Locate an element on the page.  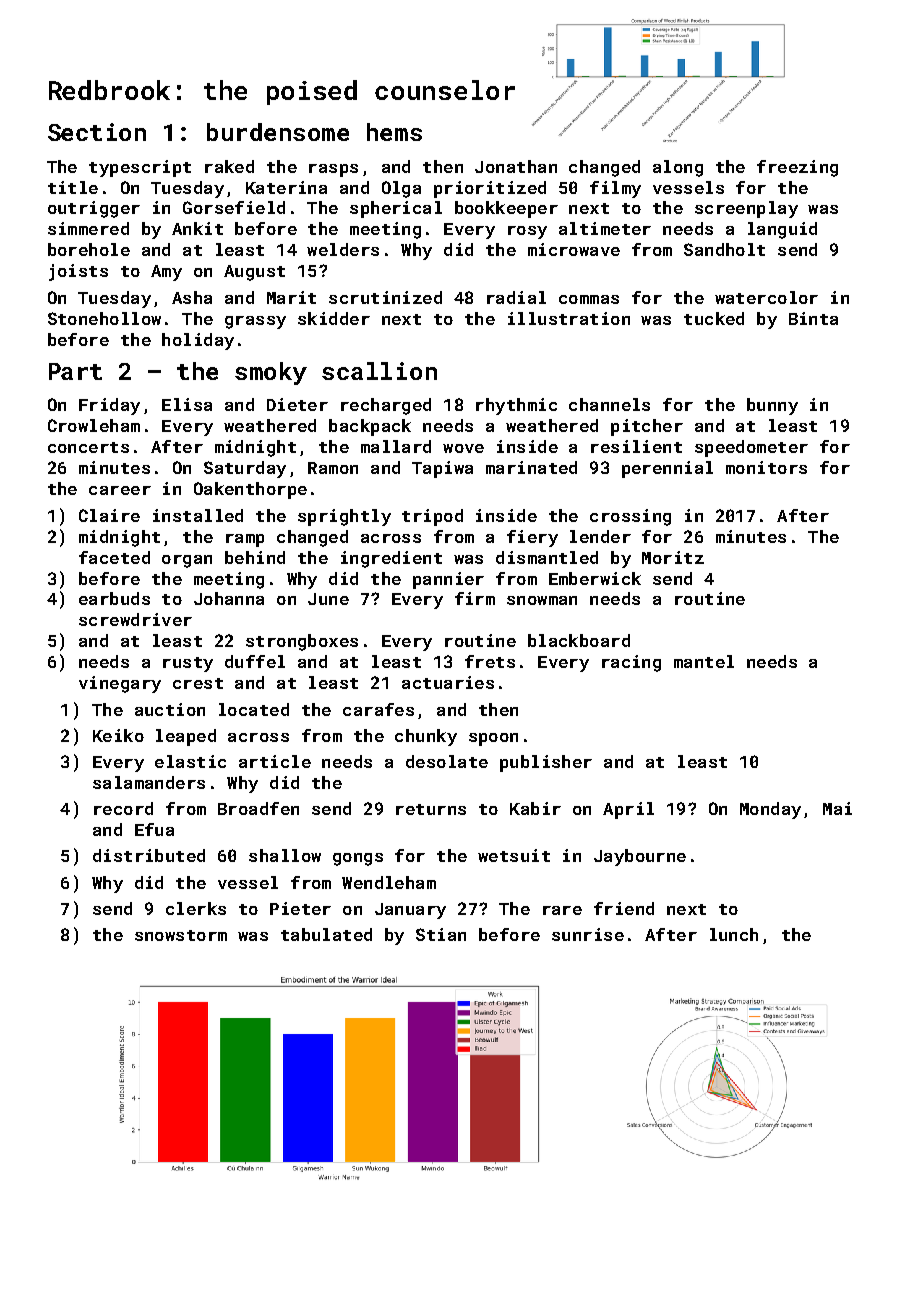
bookkeeper is located at coordinates (506, 209).
